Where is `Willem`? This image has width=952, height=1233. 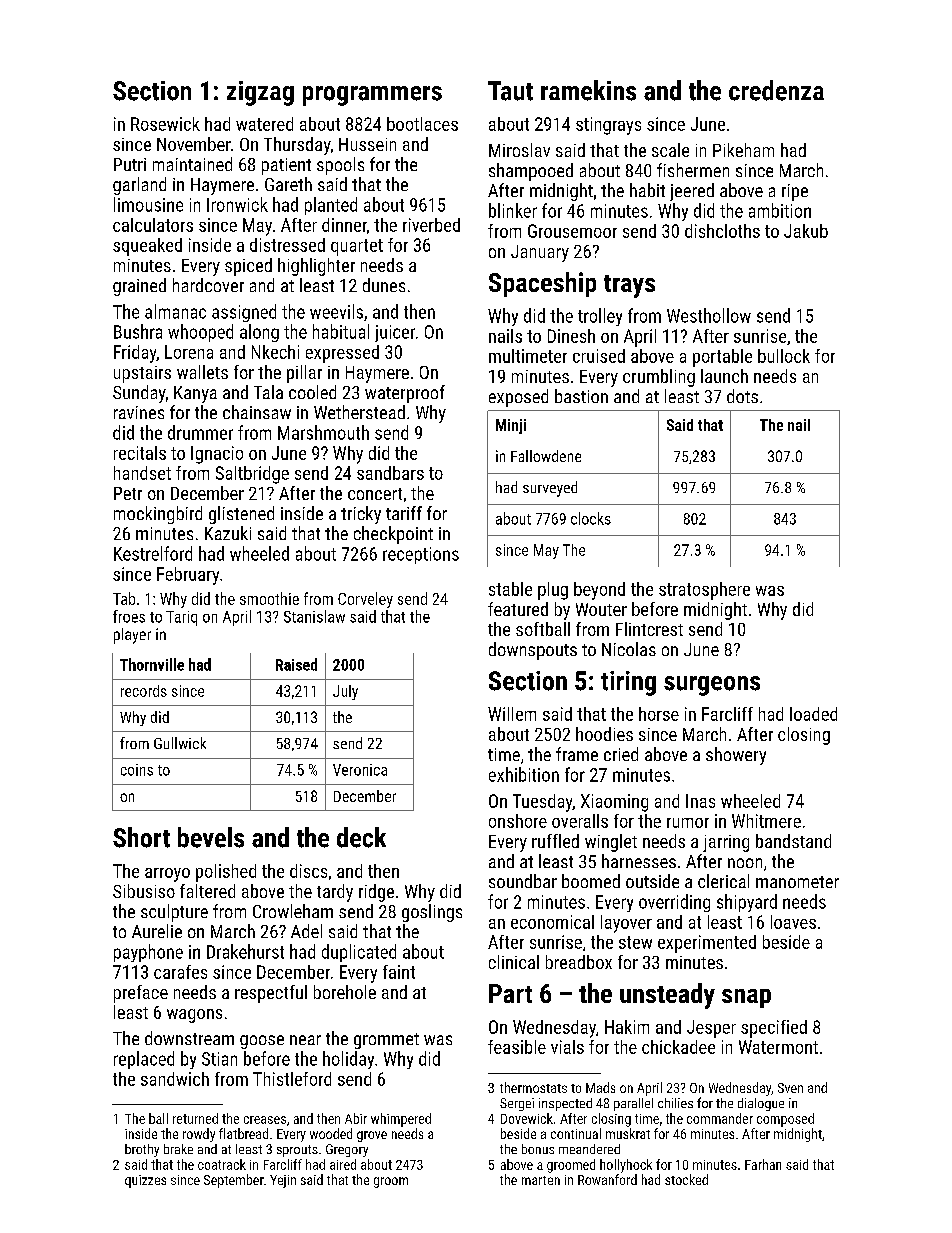 Willem is located at coordinates (512, 714).
